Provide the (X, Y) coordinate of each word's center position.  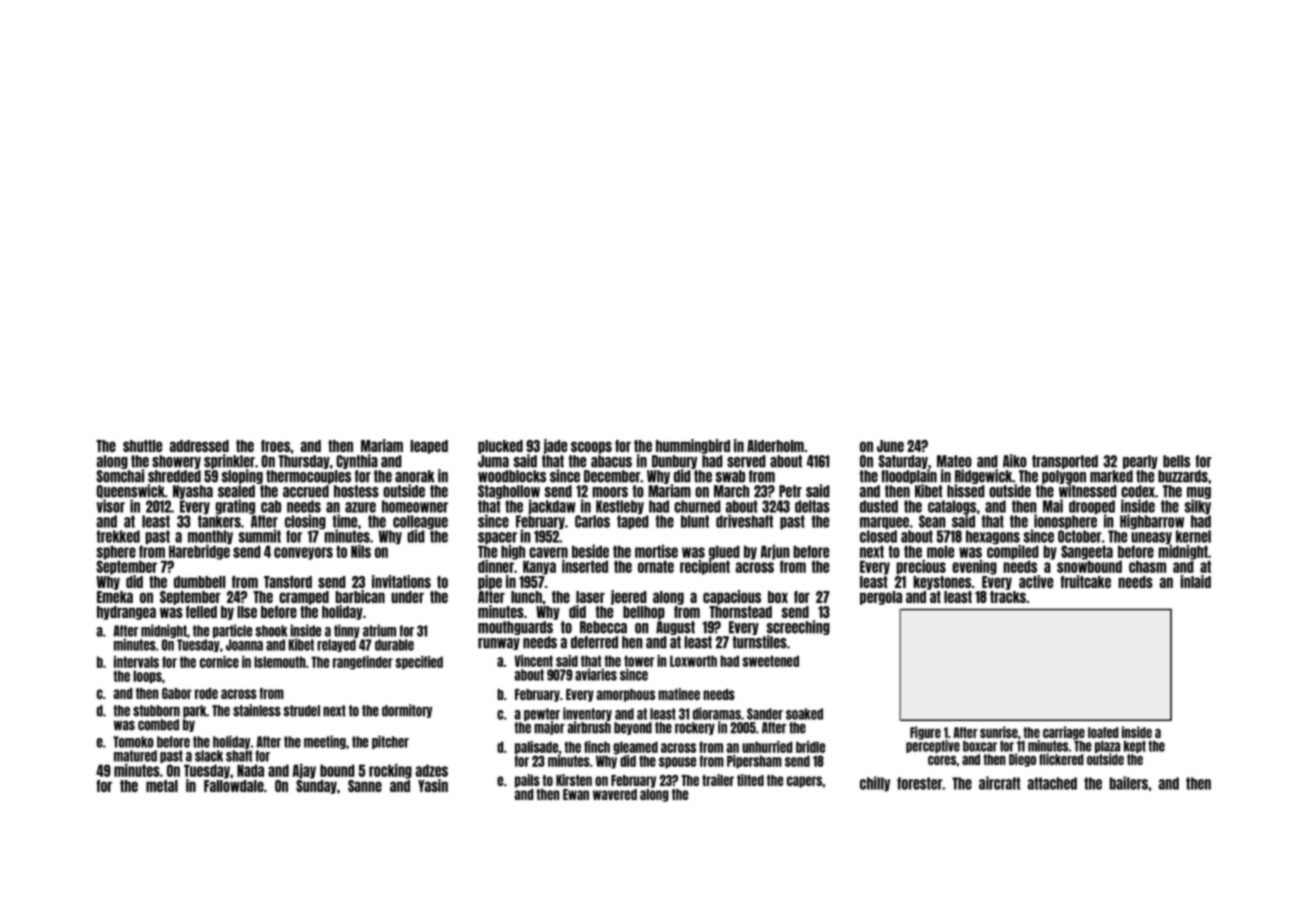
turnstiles (759, 642)
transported (1065, 462)
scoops (591, 447)
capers (804, 782)
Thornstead (740, 612)
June (890, 446)
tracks (1008, 597)
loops (147, 677)
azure (360, 507)
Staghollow (509, 492)
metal (162, 786)
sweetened (771, 661)
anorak (415, 476)
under (407, 597)
